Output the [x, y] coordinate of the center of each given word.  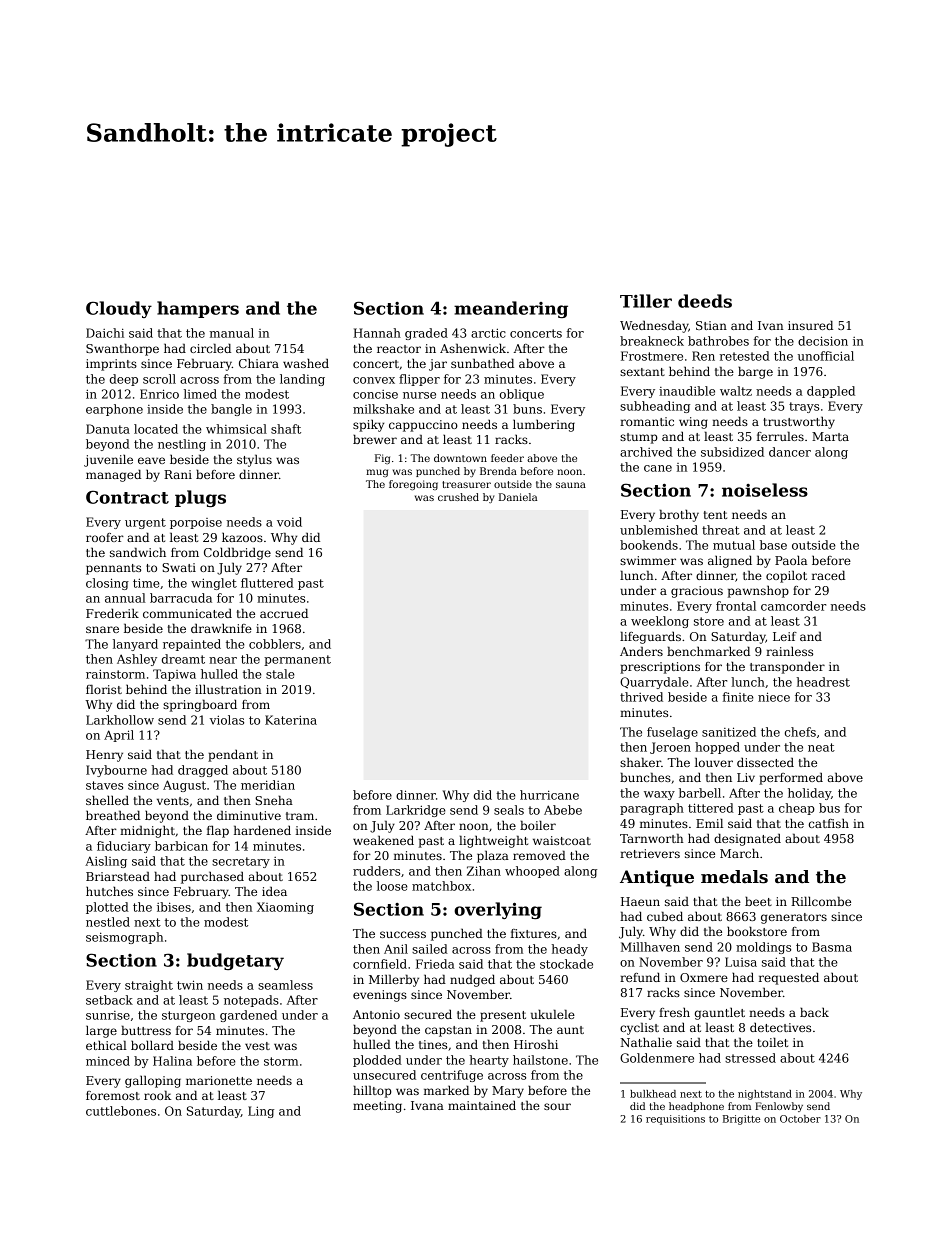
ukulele [553, 1014]
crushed [458, 497]
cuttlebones [121, 1111]
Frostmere [652, 356]
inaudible [687, 391]
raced [828, 575]
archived [646, 452]
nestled [108, 922]
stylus [254, 460]
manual [232, 333]
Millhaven [650, 947]
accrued [284, 613]
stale [280, 674]
